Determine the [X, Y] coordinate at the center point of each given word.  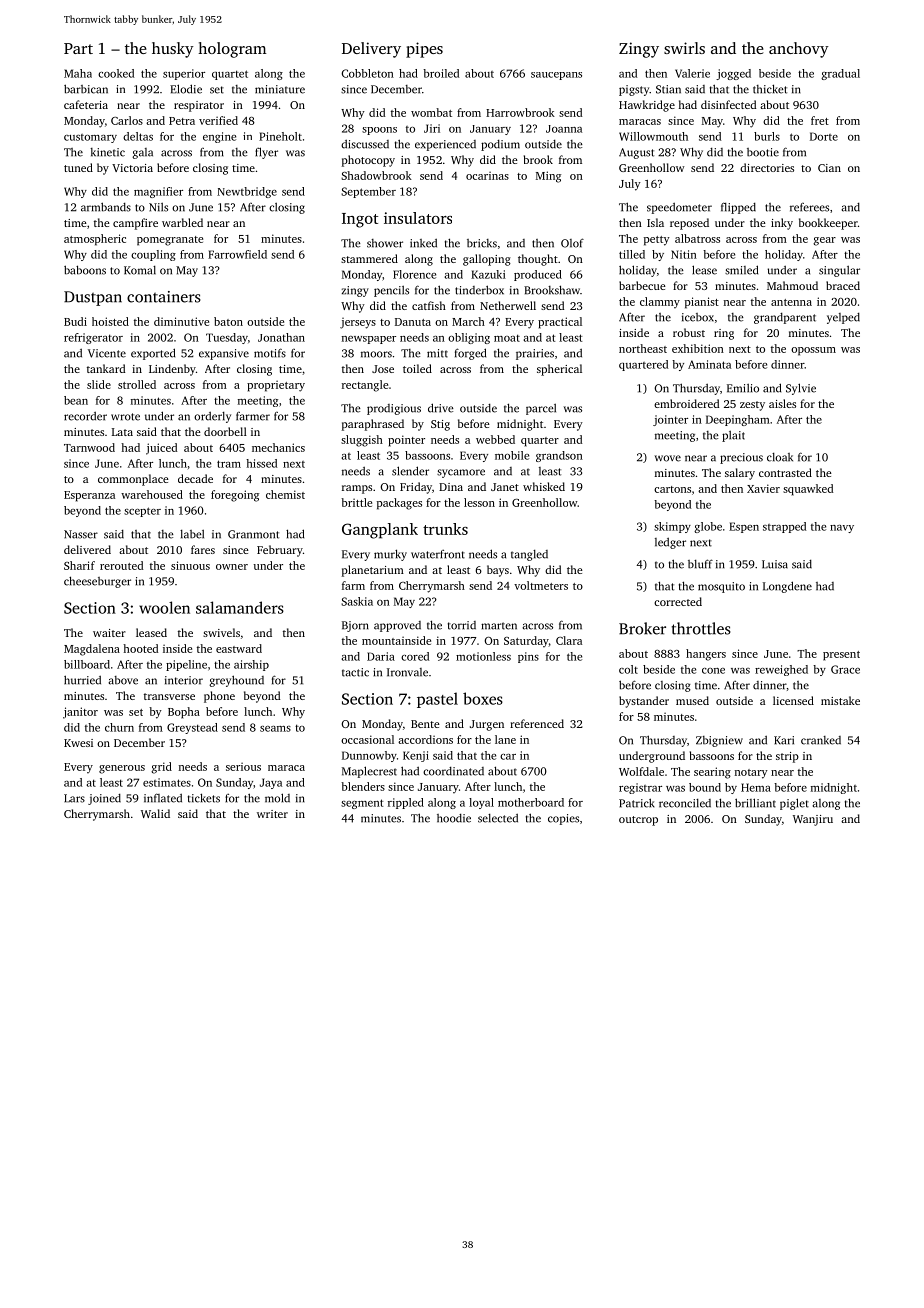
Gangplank [380, 531]
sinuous [190, 565]
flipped [738, 208]
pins [528, 657]
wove [668, 458]
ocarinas [487, 175]
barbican [86, 89]
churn [119, 727]
